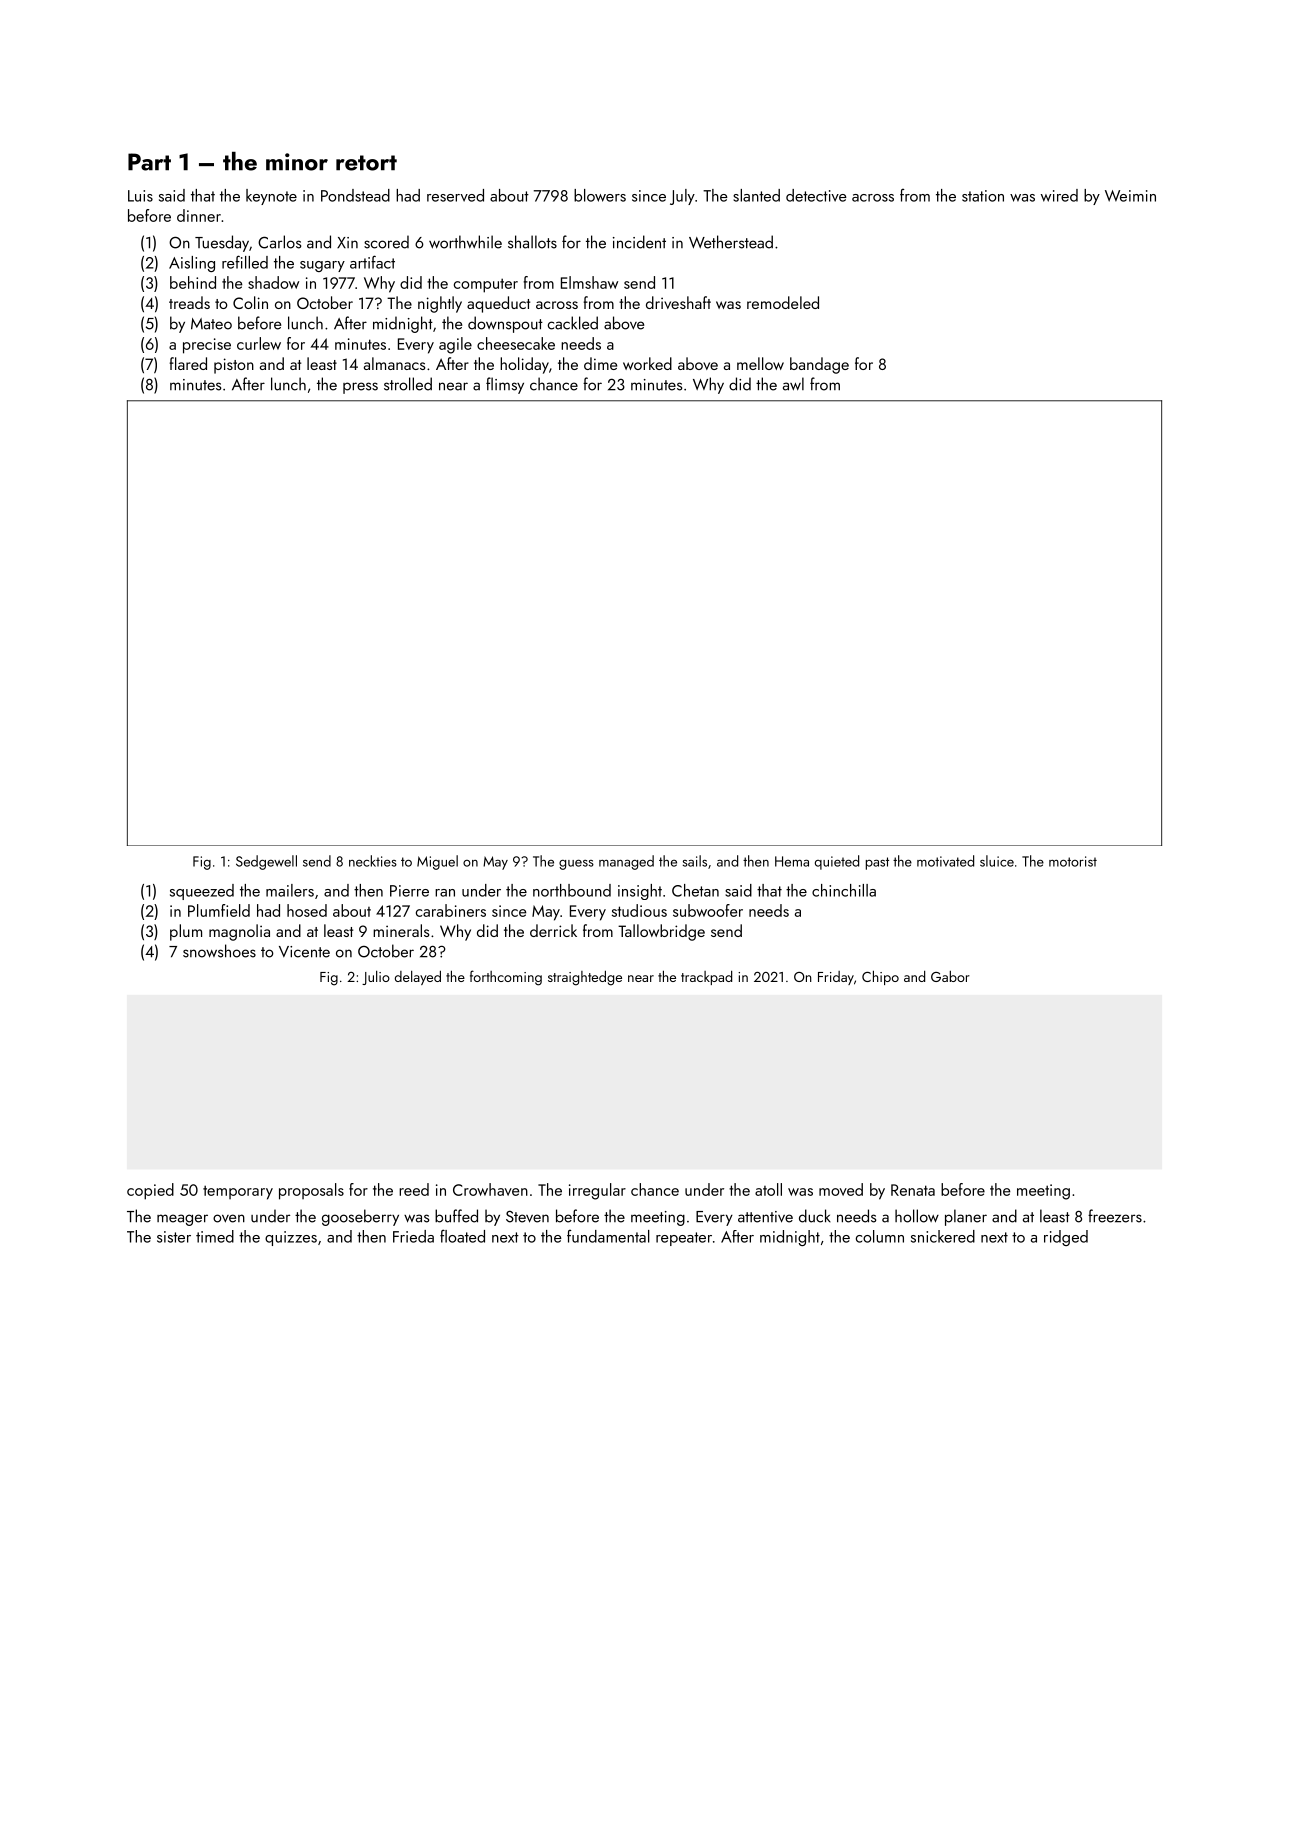 This screenshot has height=1823, width=1289. What do you see at coordinates (600, 195) in the screenshot?
I see `blowers` at bounding box center [600, 195].
